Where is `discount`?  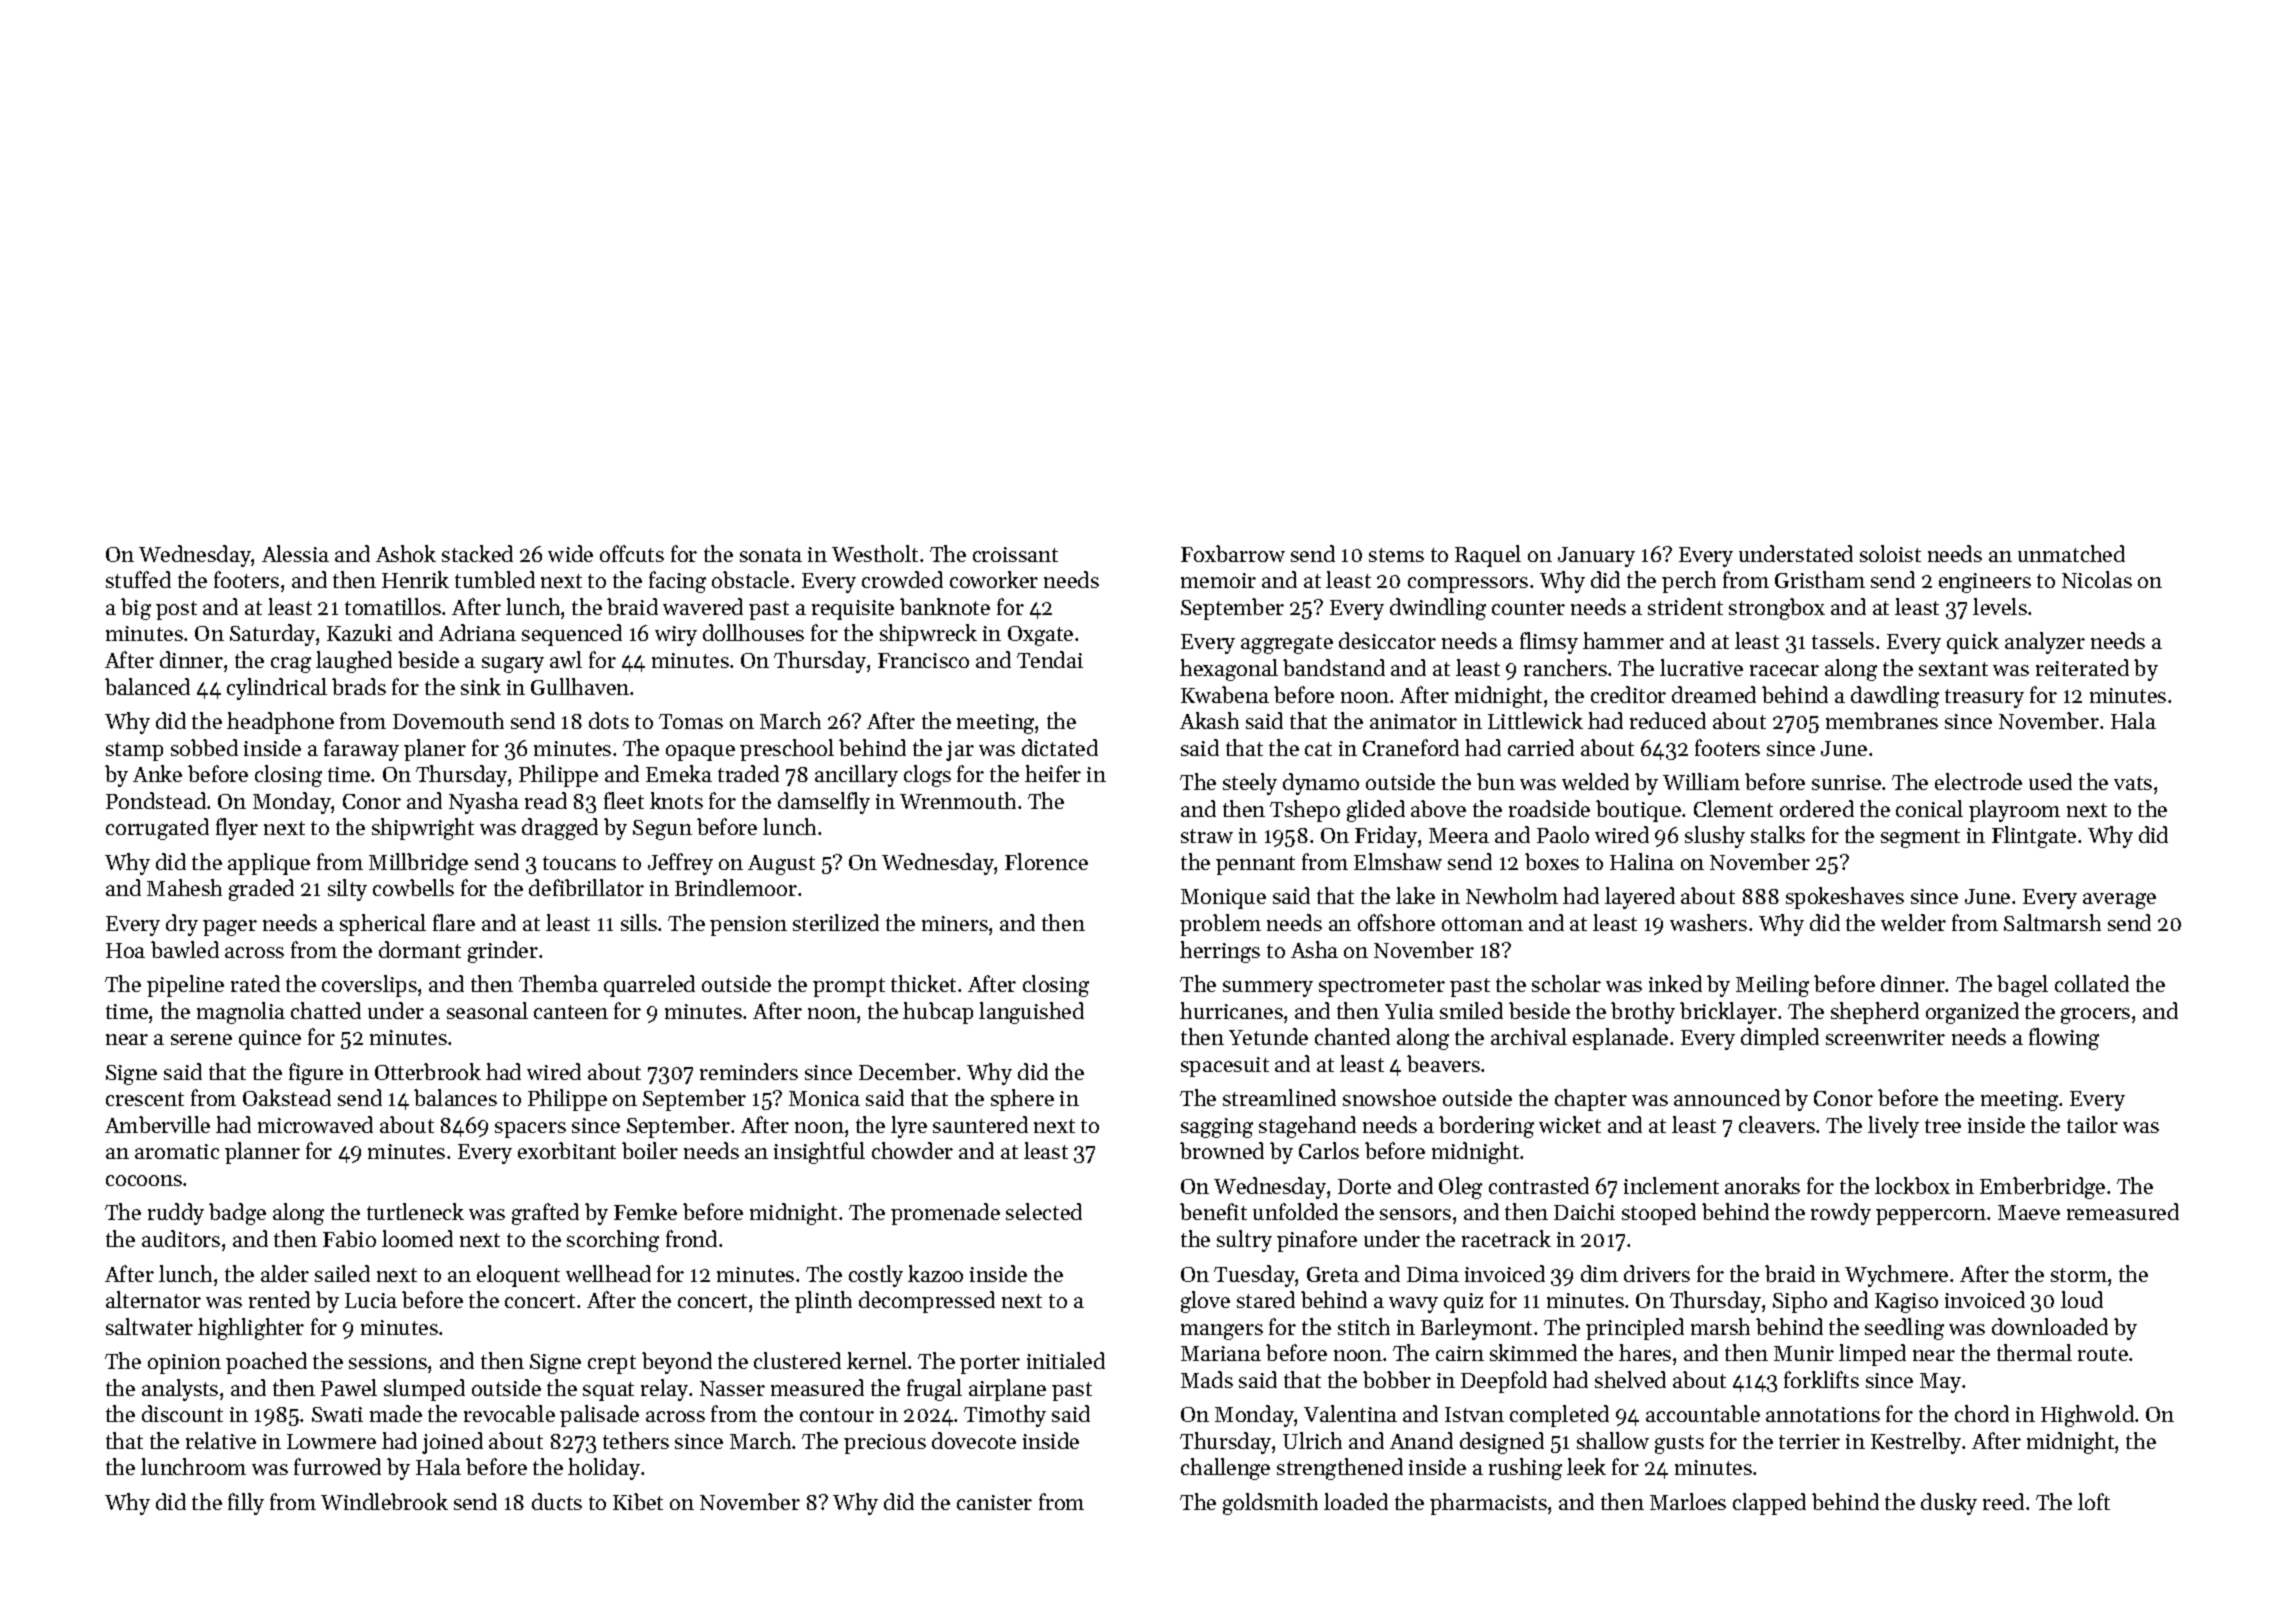 discount is located at coordinates (182, 1413).
